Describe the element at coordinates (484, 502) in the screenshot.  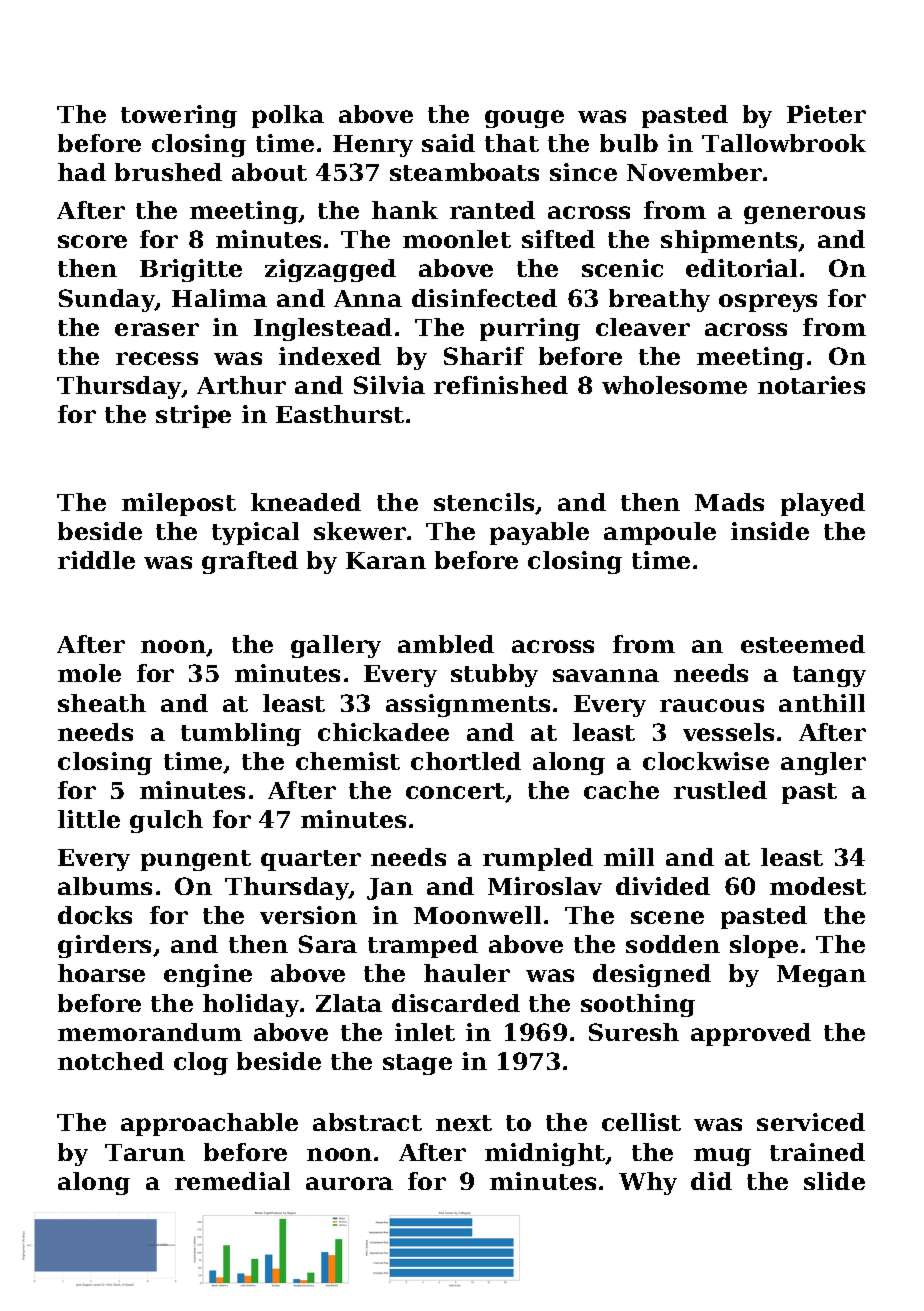
I see `stencils` at that location.
